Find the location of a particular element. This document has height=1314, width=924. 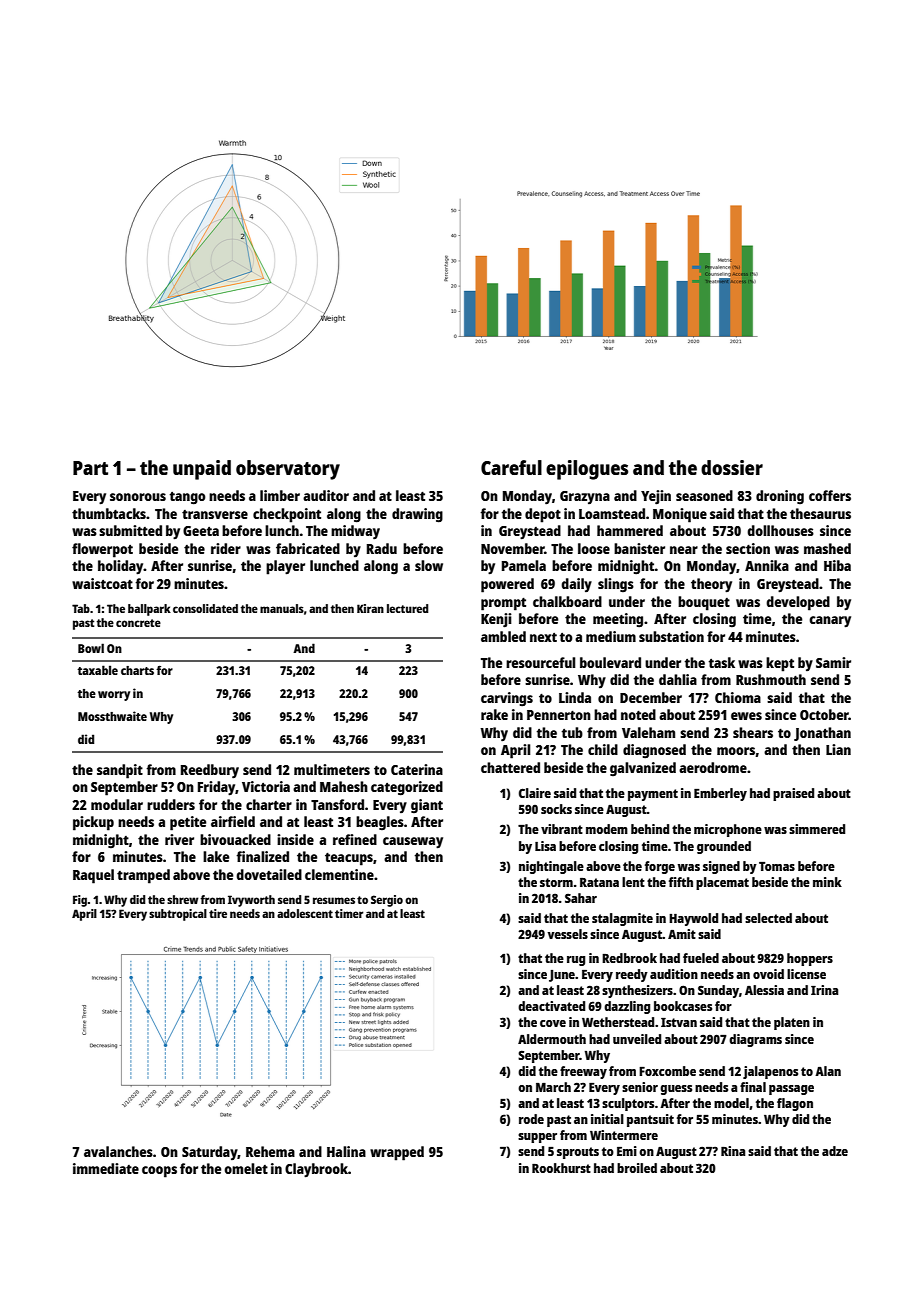

deactivated is located at coordinates (551, 1006).
